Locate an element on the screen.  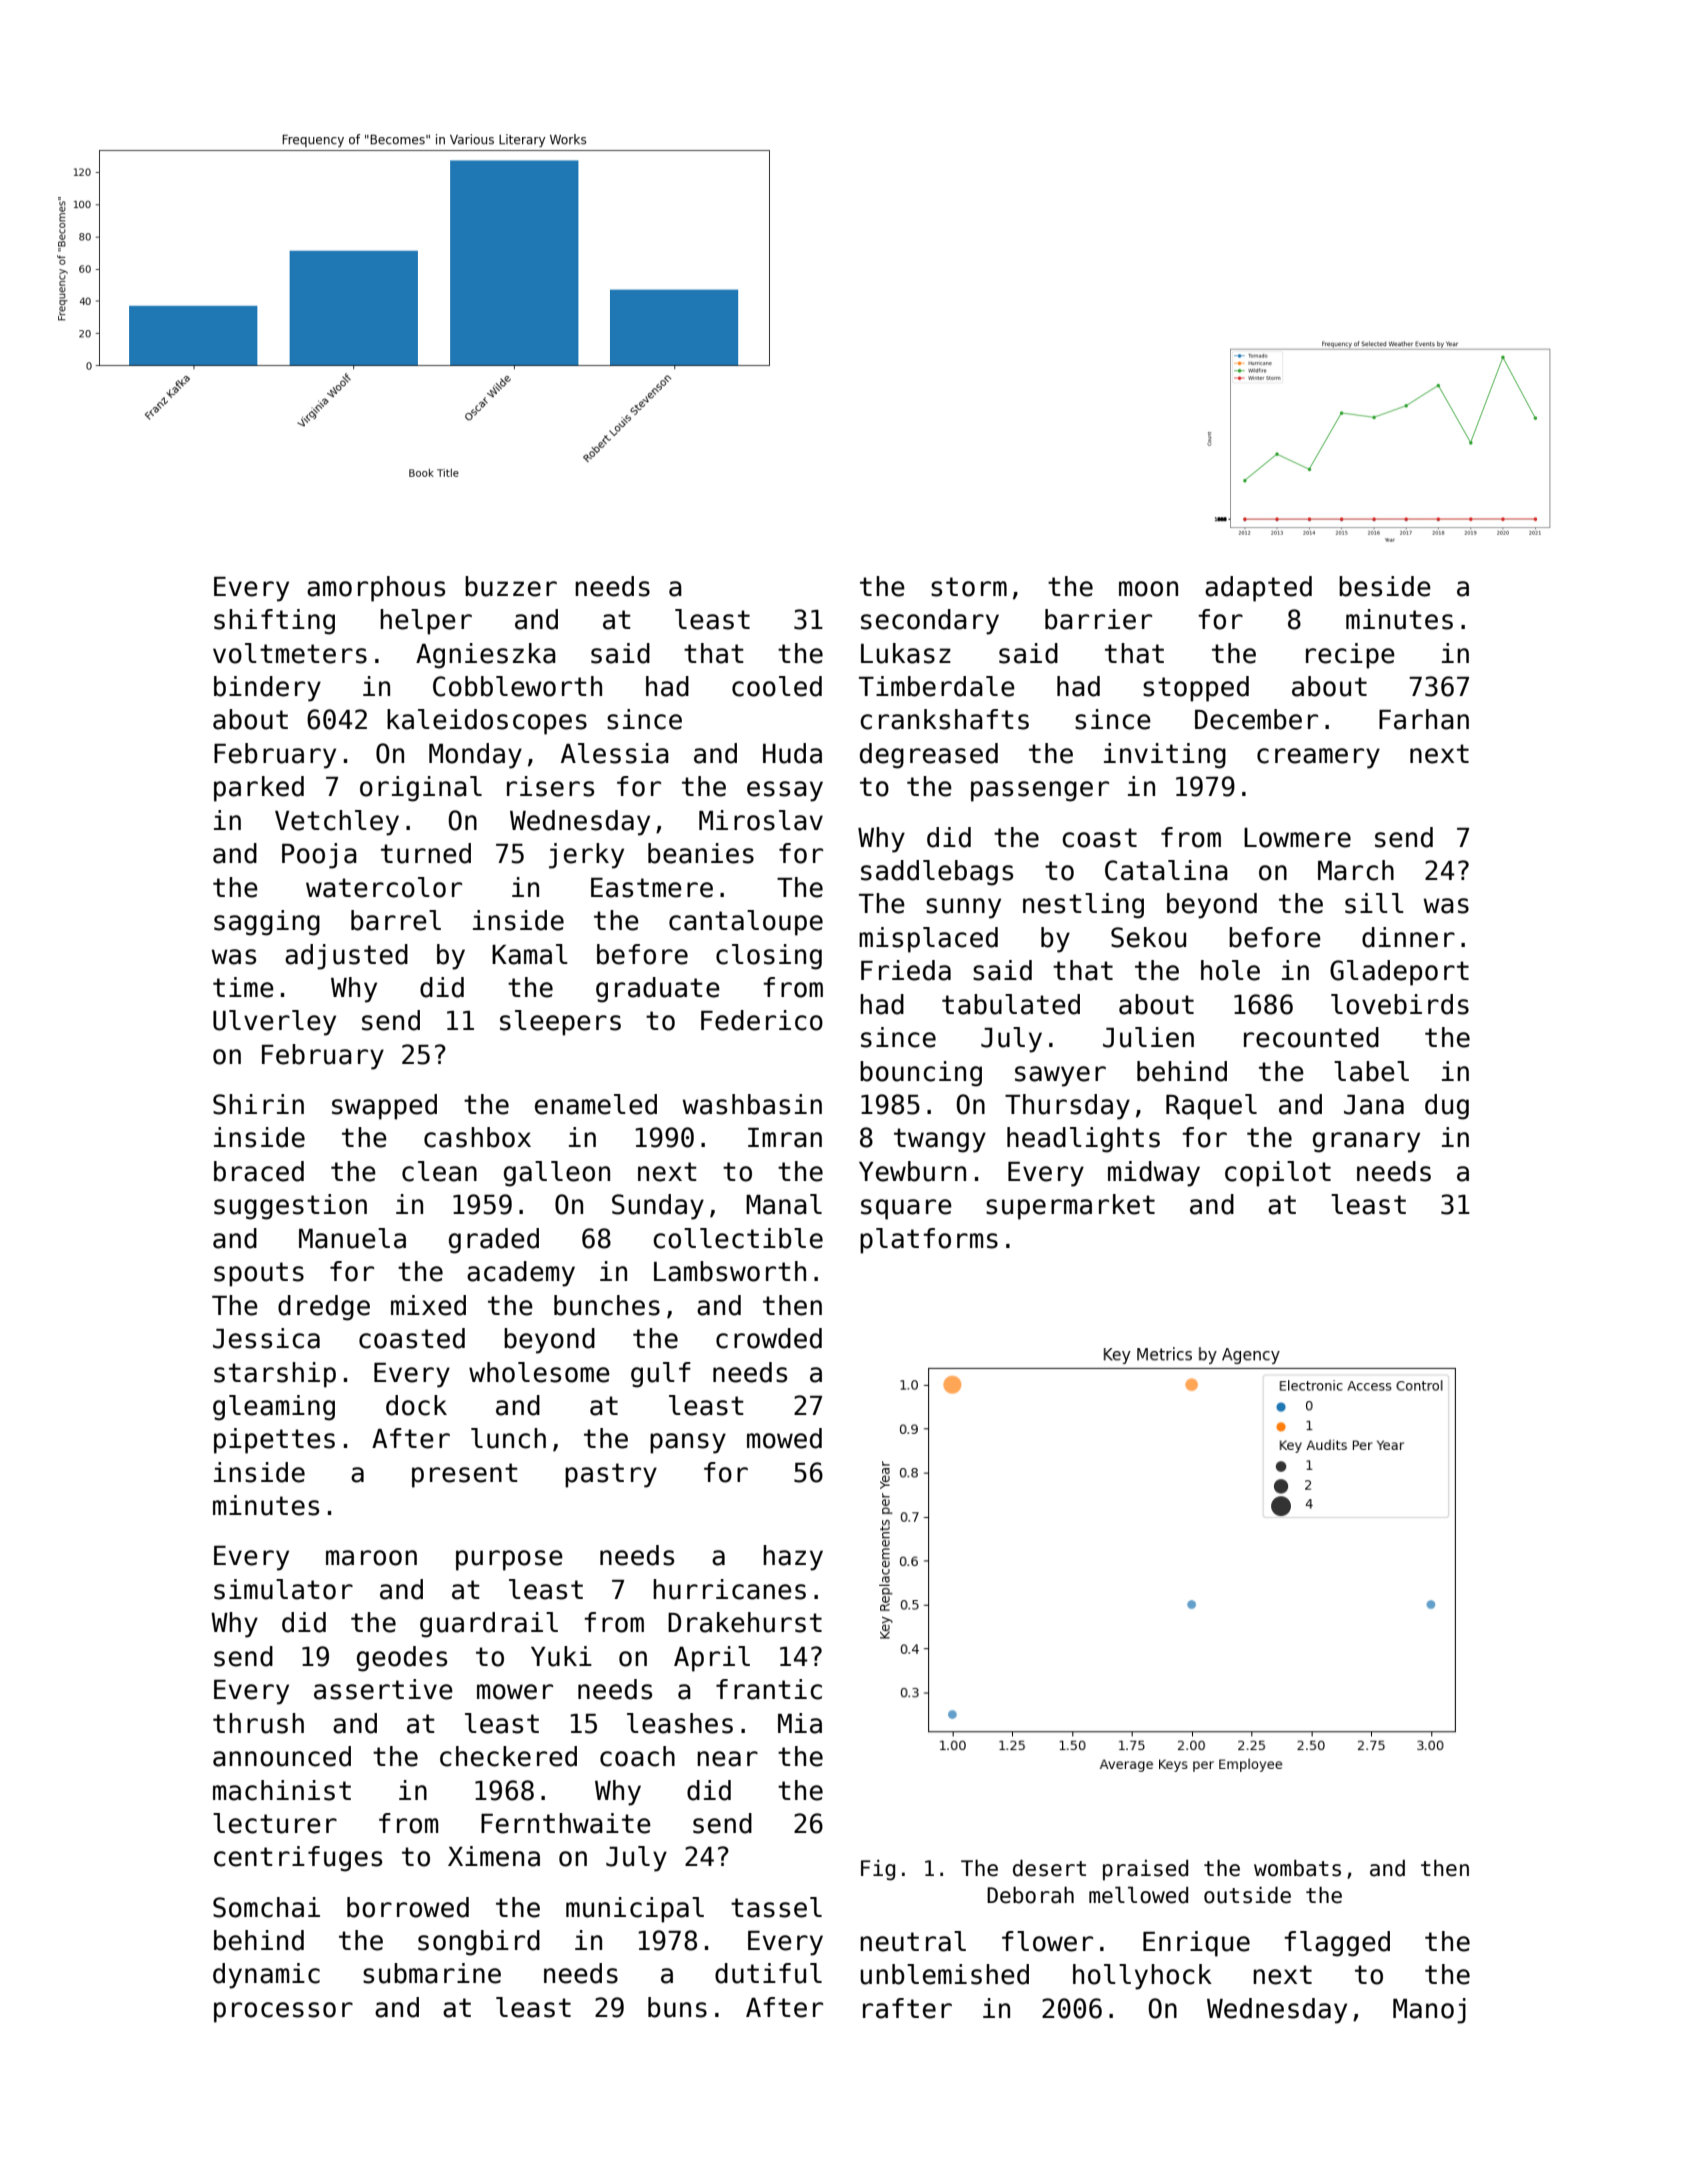
Vetchley is located at coordinates (337, 823).
